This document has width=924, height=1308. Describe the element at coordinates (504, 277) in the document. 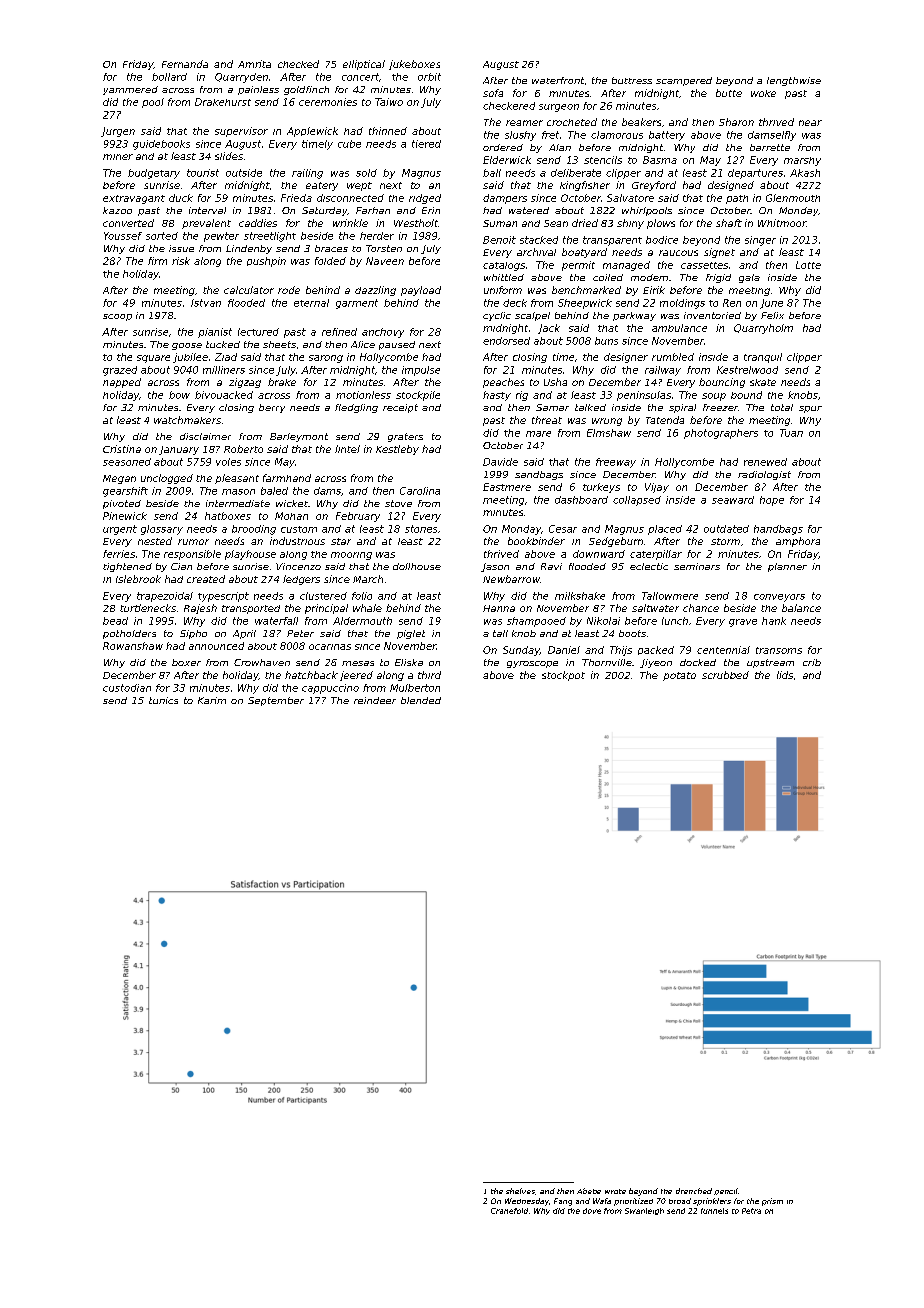

I see `whittled` at that location.
